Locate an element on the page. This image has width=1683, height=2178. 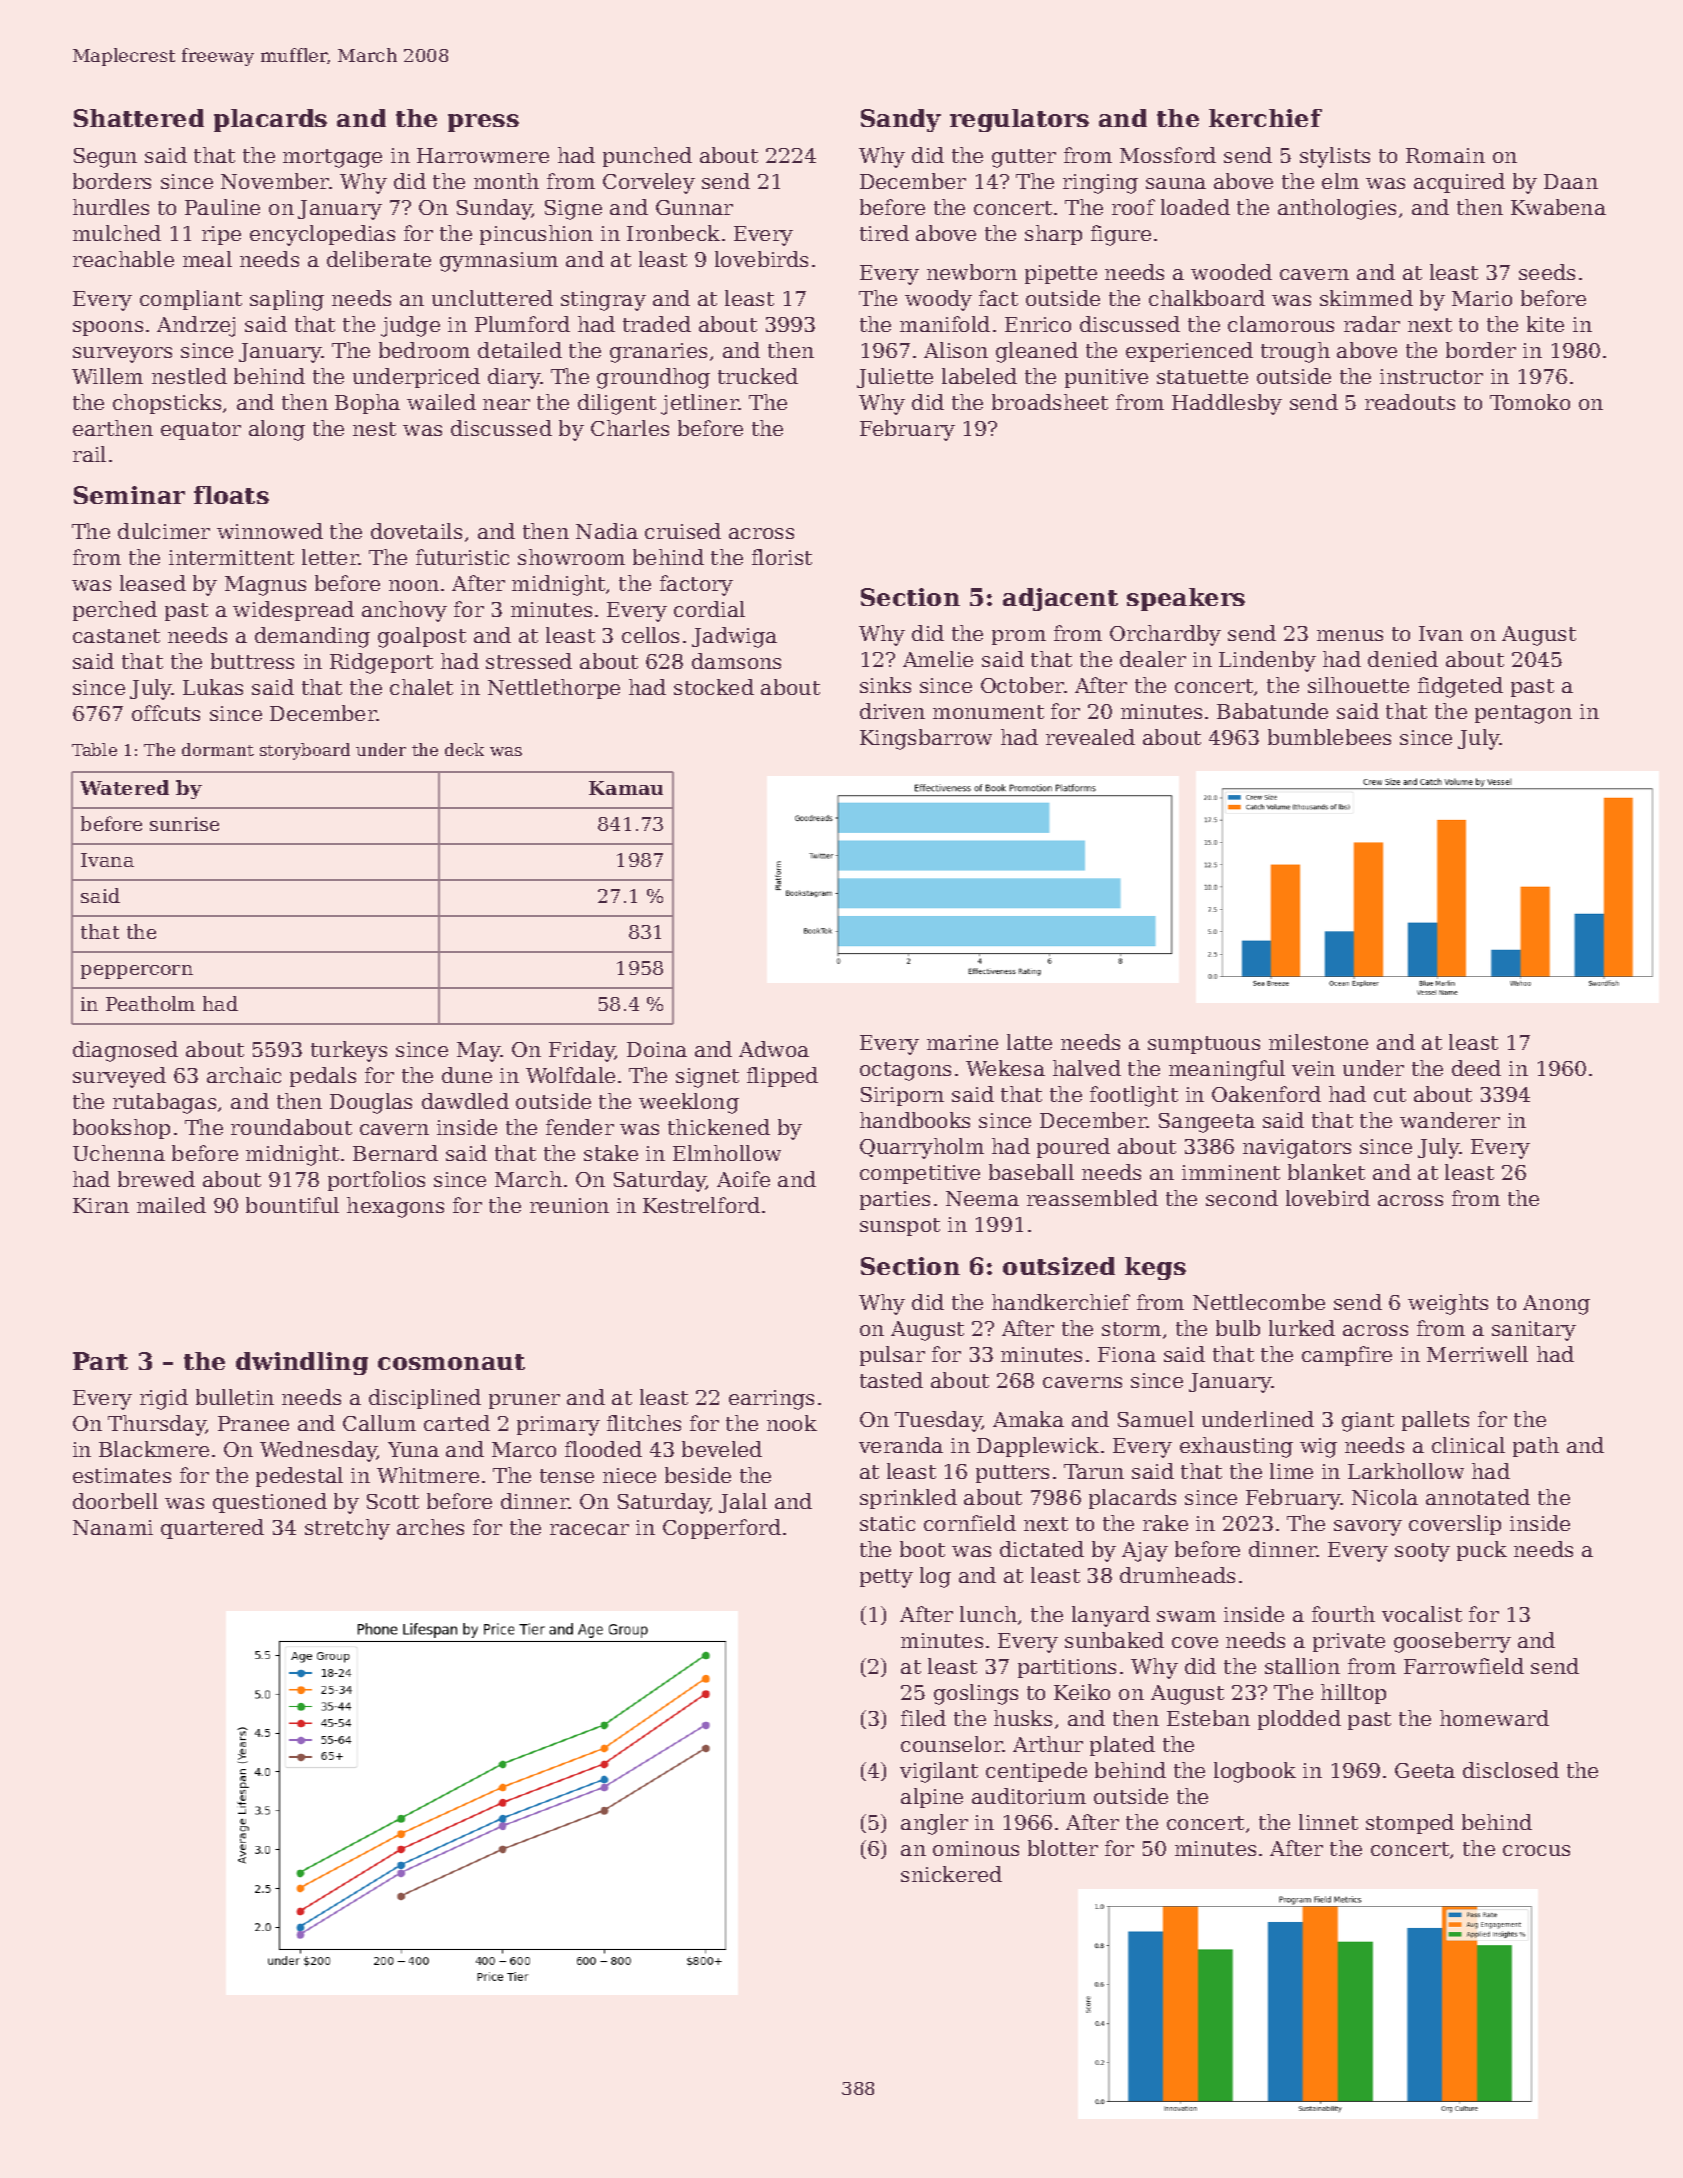
blanket is located at coordinates (1326, 1172).
